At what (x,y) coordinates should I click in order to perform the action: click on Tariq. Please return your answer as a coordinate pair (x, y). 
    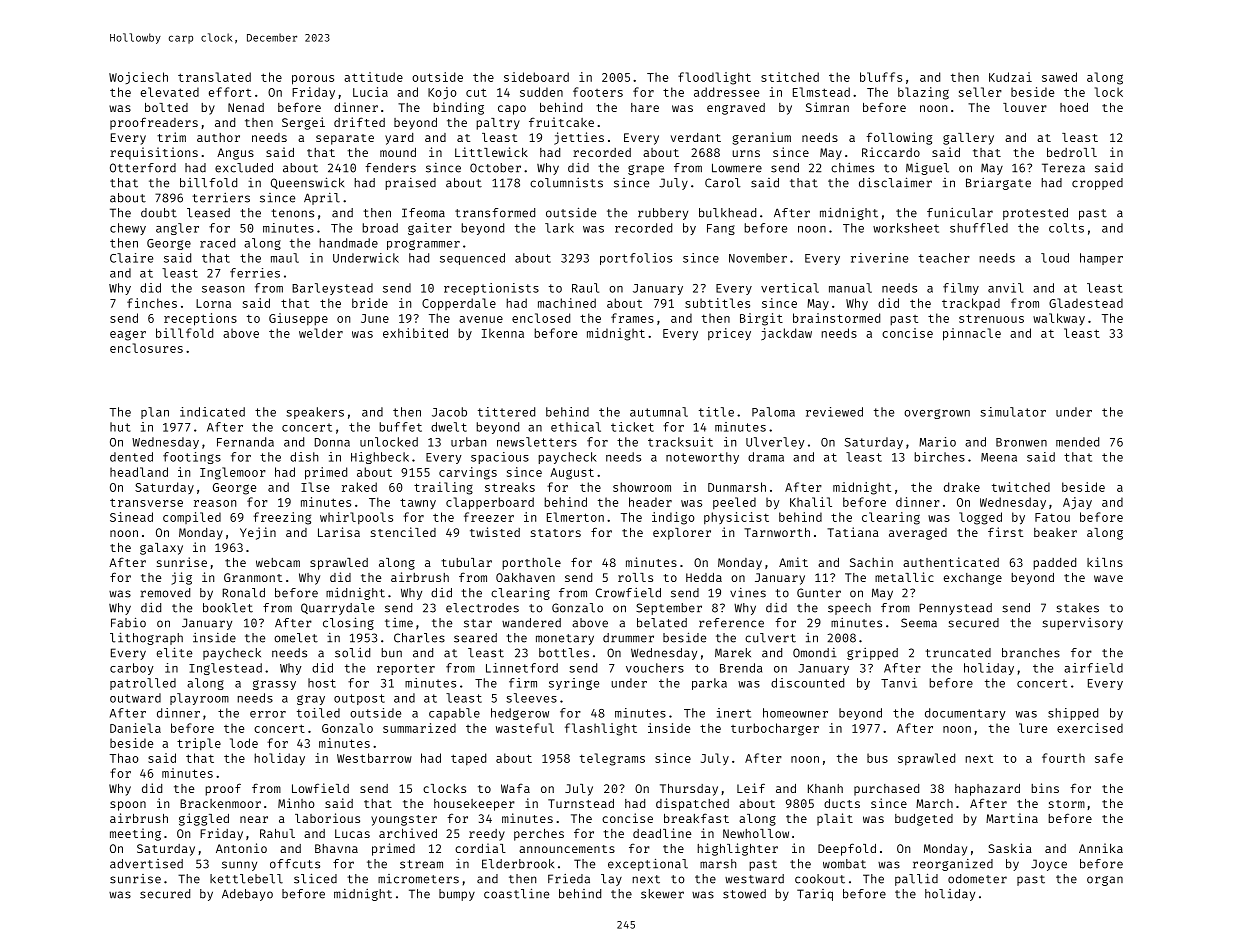
    Looking at the image, I should click on (815, 895).
